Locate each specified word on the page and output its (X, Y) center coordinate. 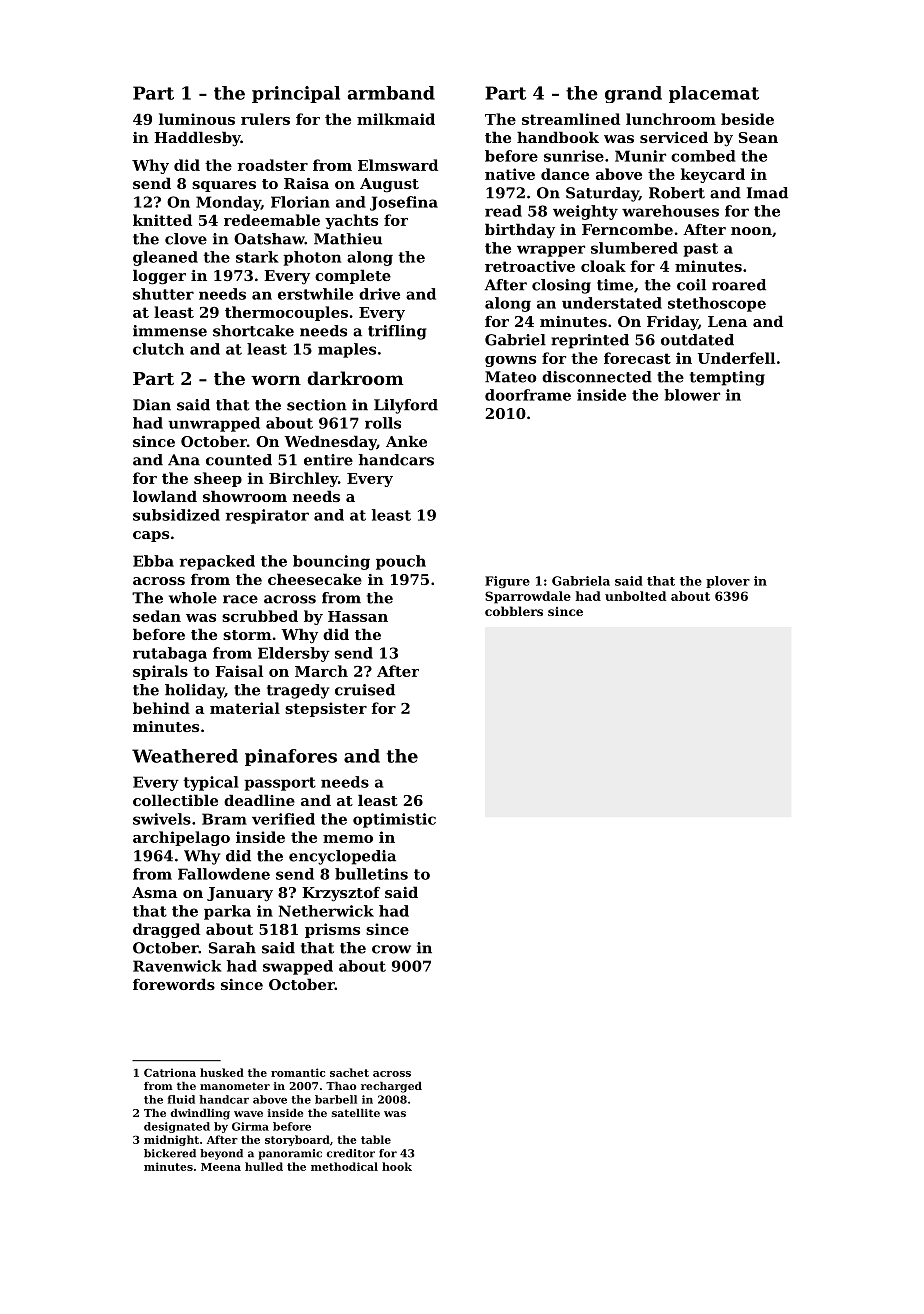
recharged (391, 1087)
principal (296, 94)
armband (391, 93)
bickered (170, 1153)
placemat (714, 94)
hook (397, 1166)
